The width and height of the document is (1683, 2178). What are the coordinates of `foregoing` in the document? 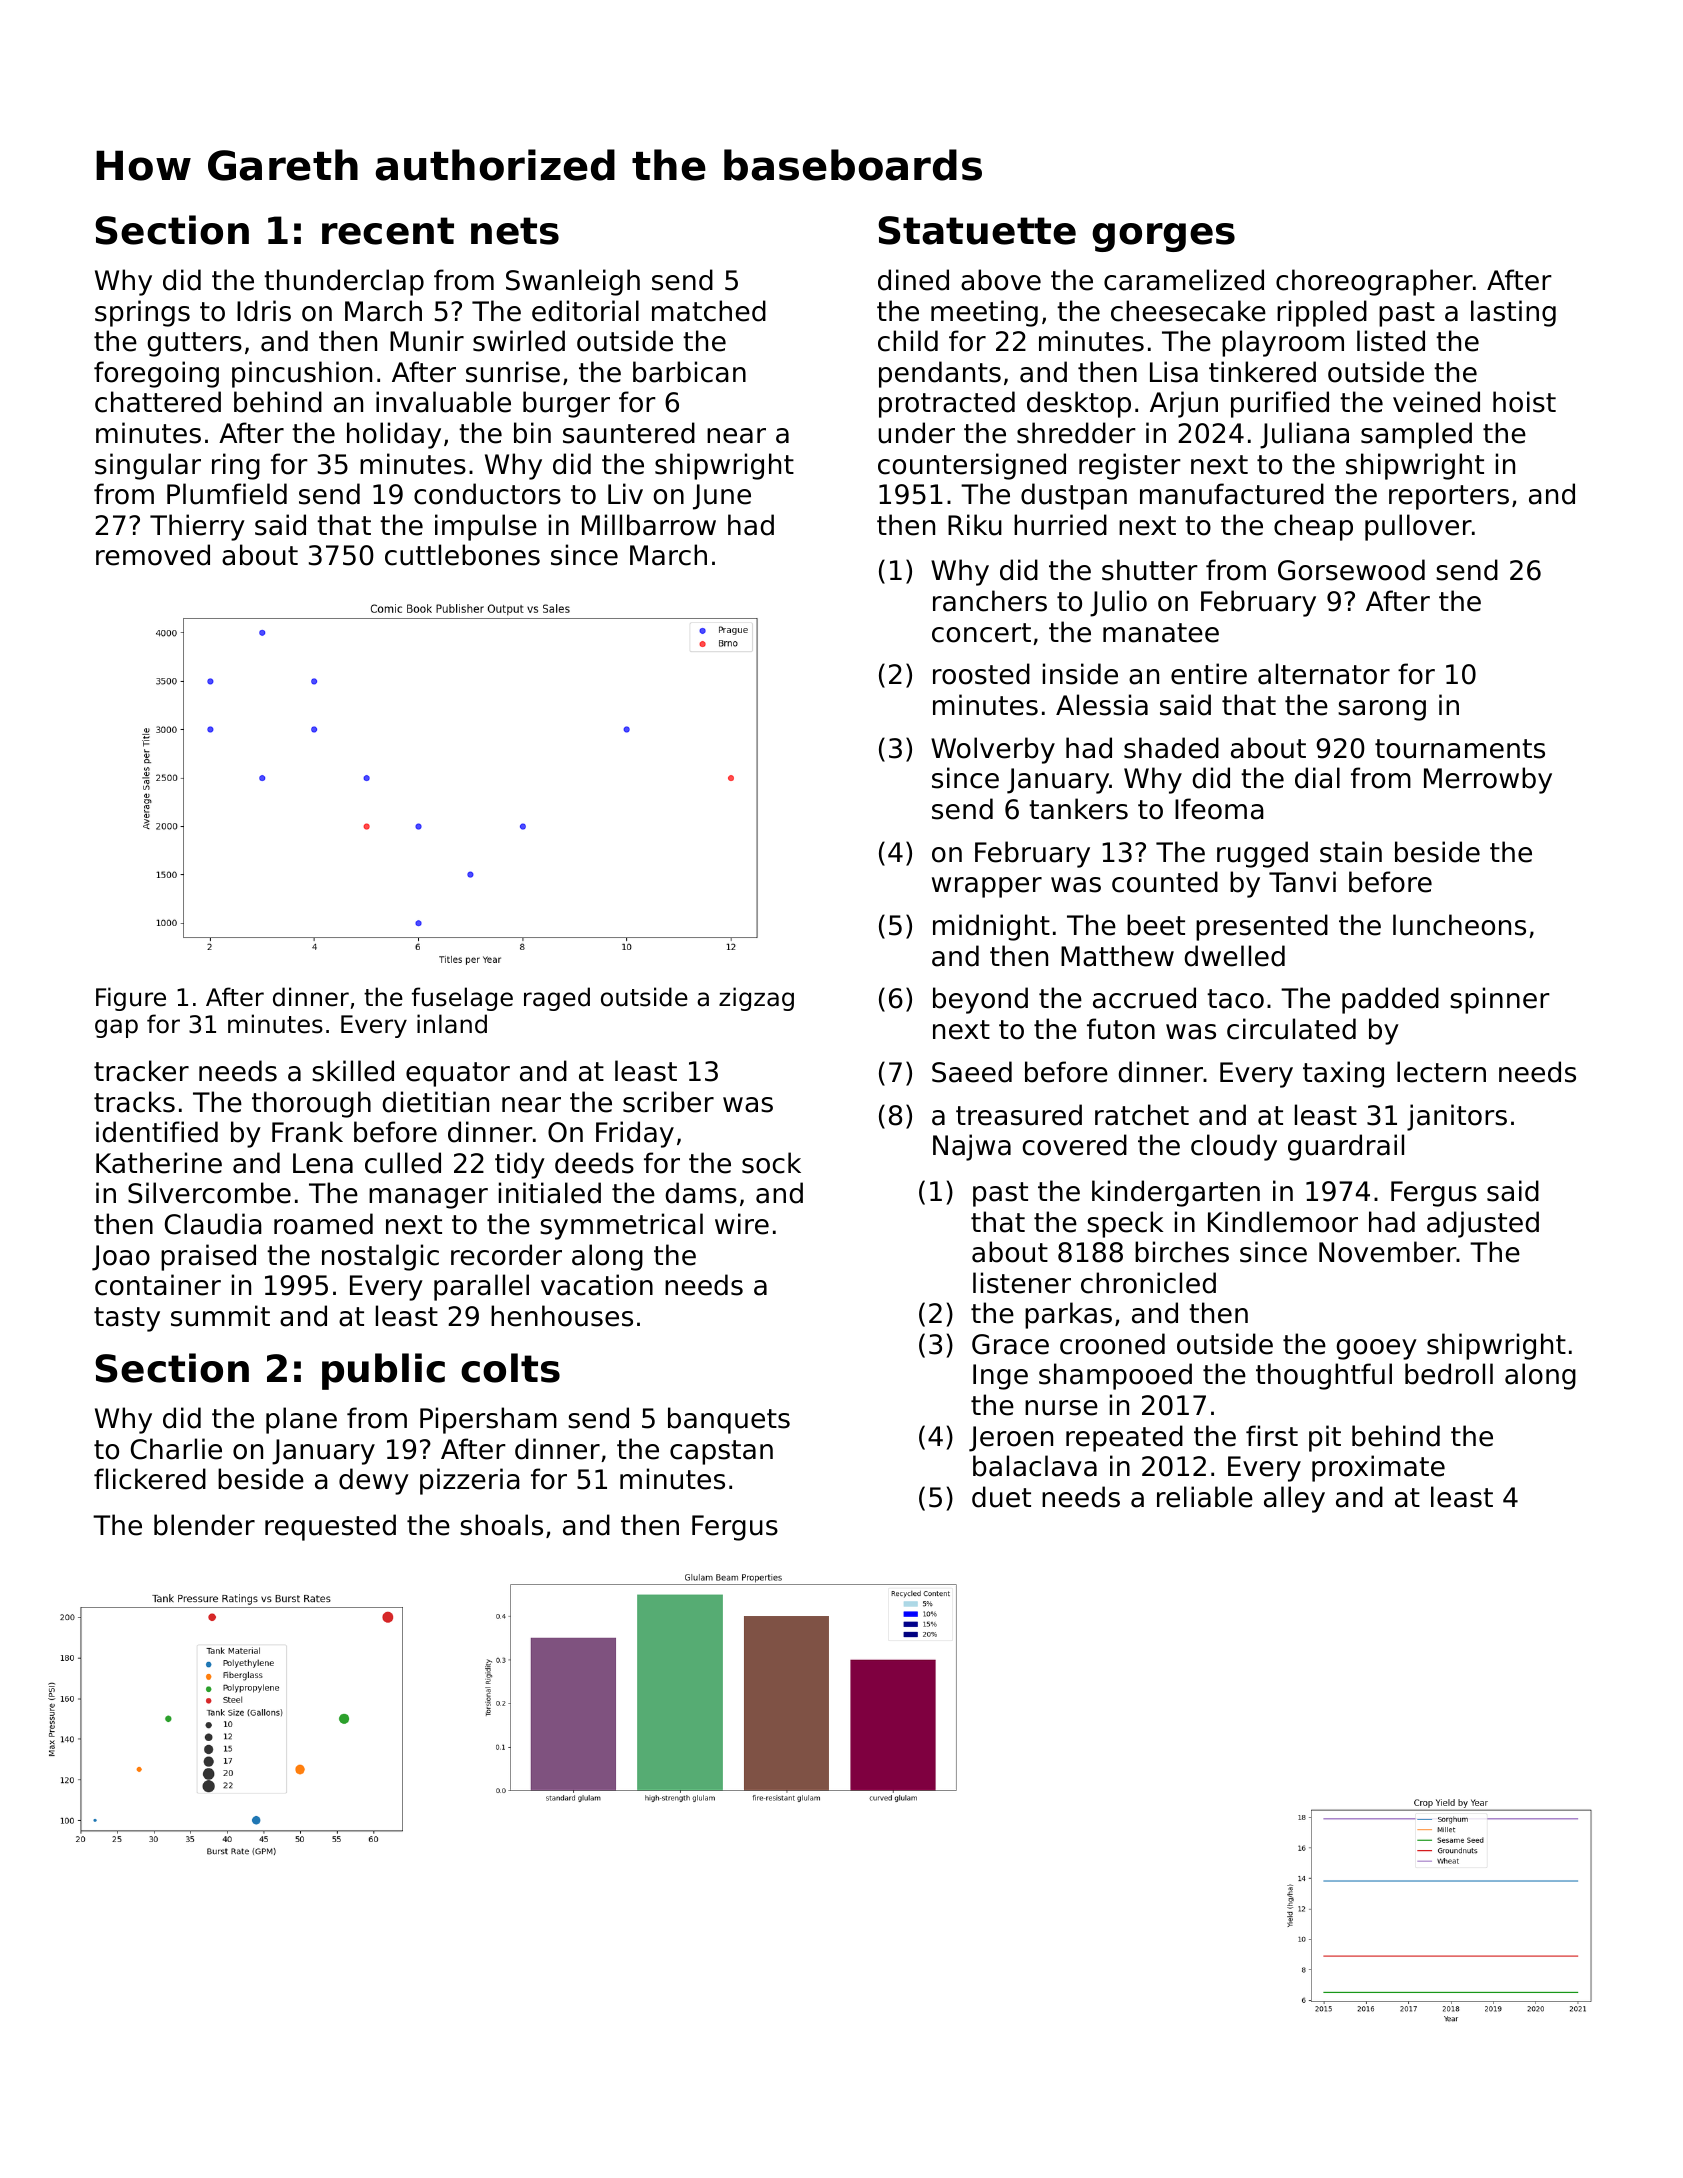 It's located at (156, 374).
